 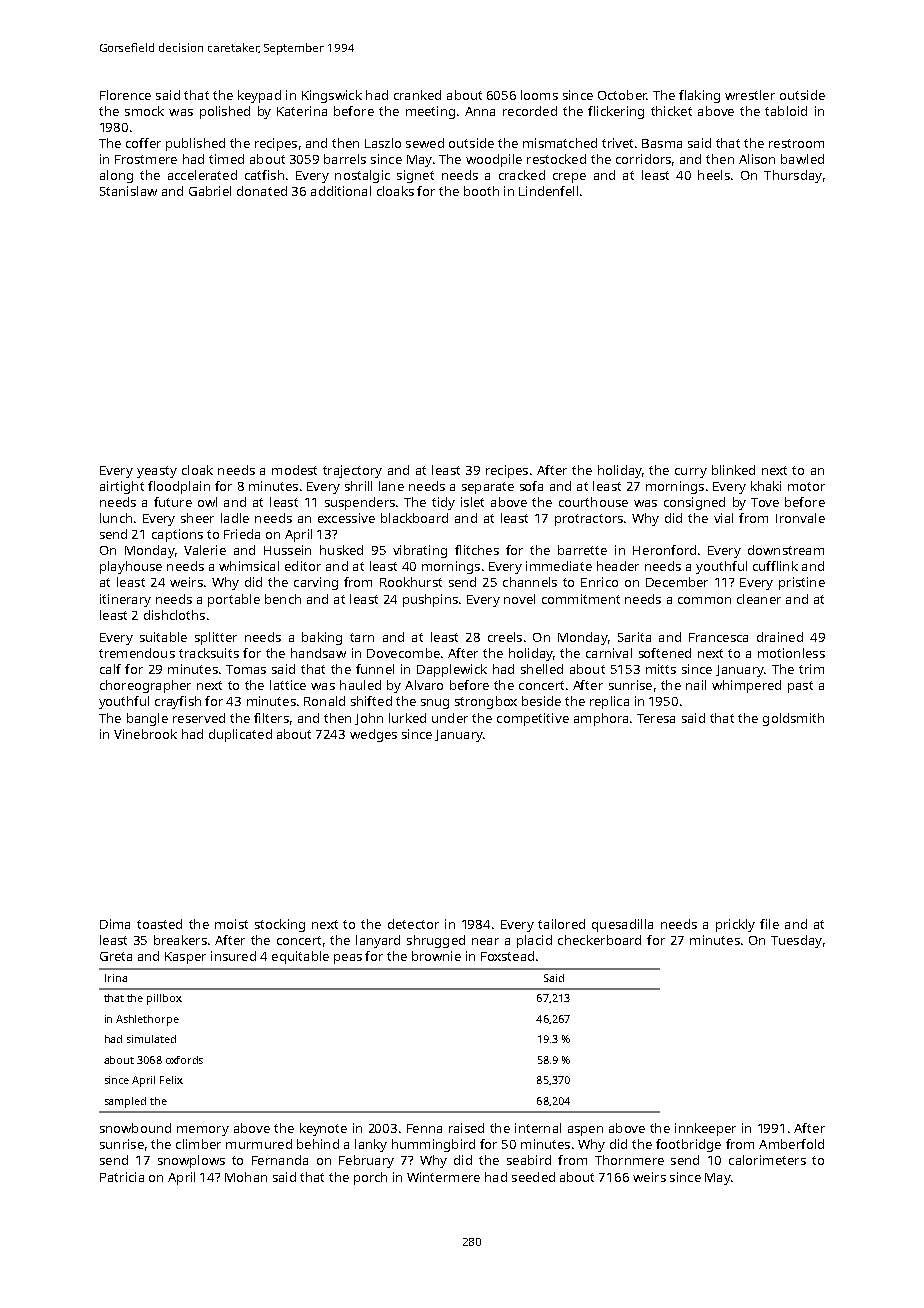 What do you see at coordinates (159, 924) in the screenshot?
I see `toasted` at bounding box center [159, 924].
